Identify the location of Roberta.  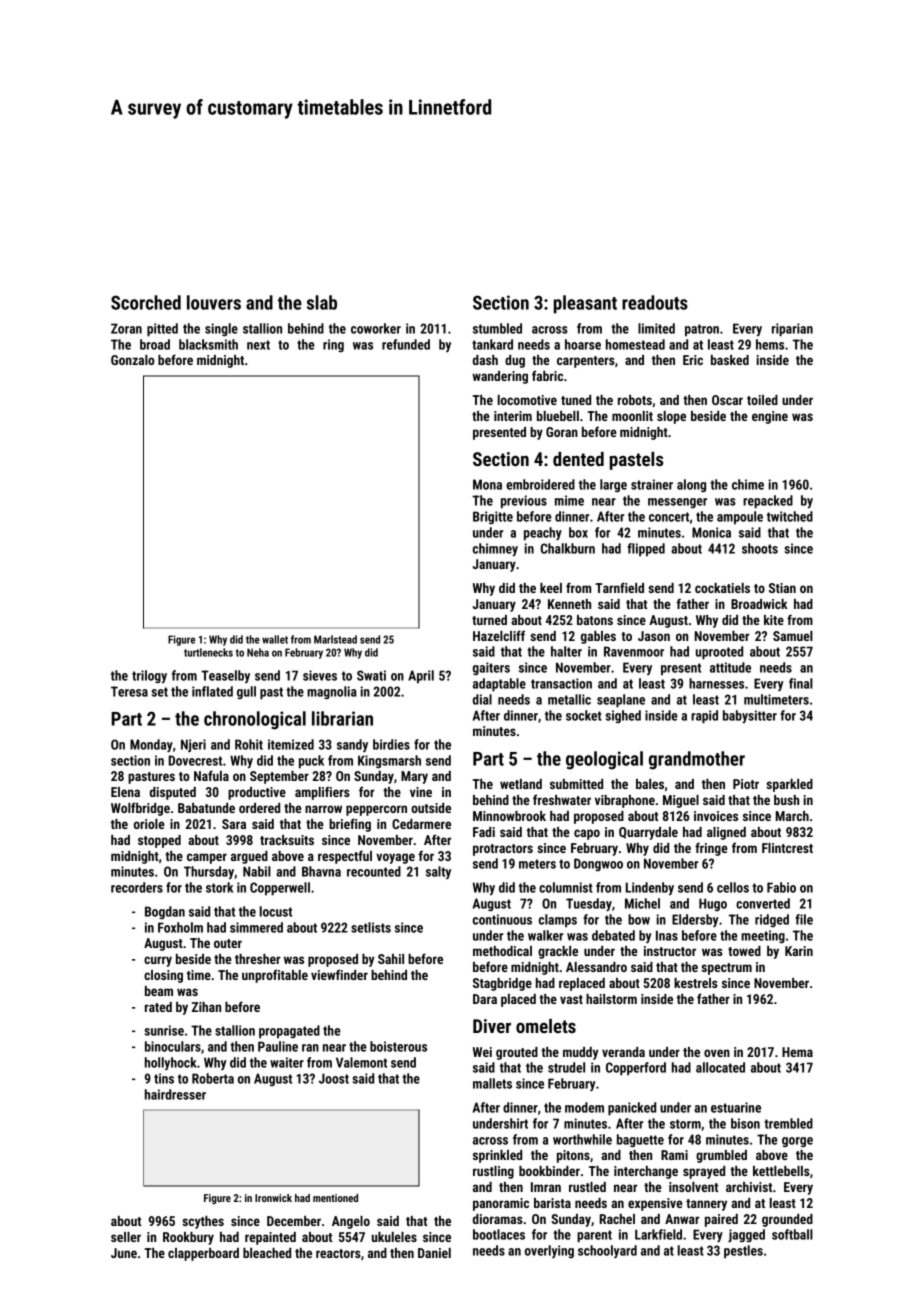
(213, 1078).
